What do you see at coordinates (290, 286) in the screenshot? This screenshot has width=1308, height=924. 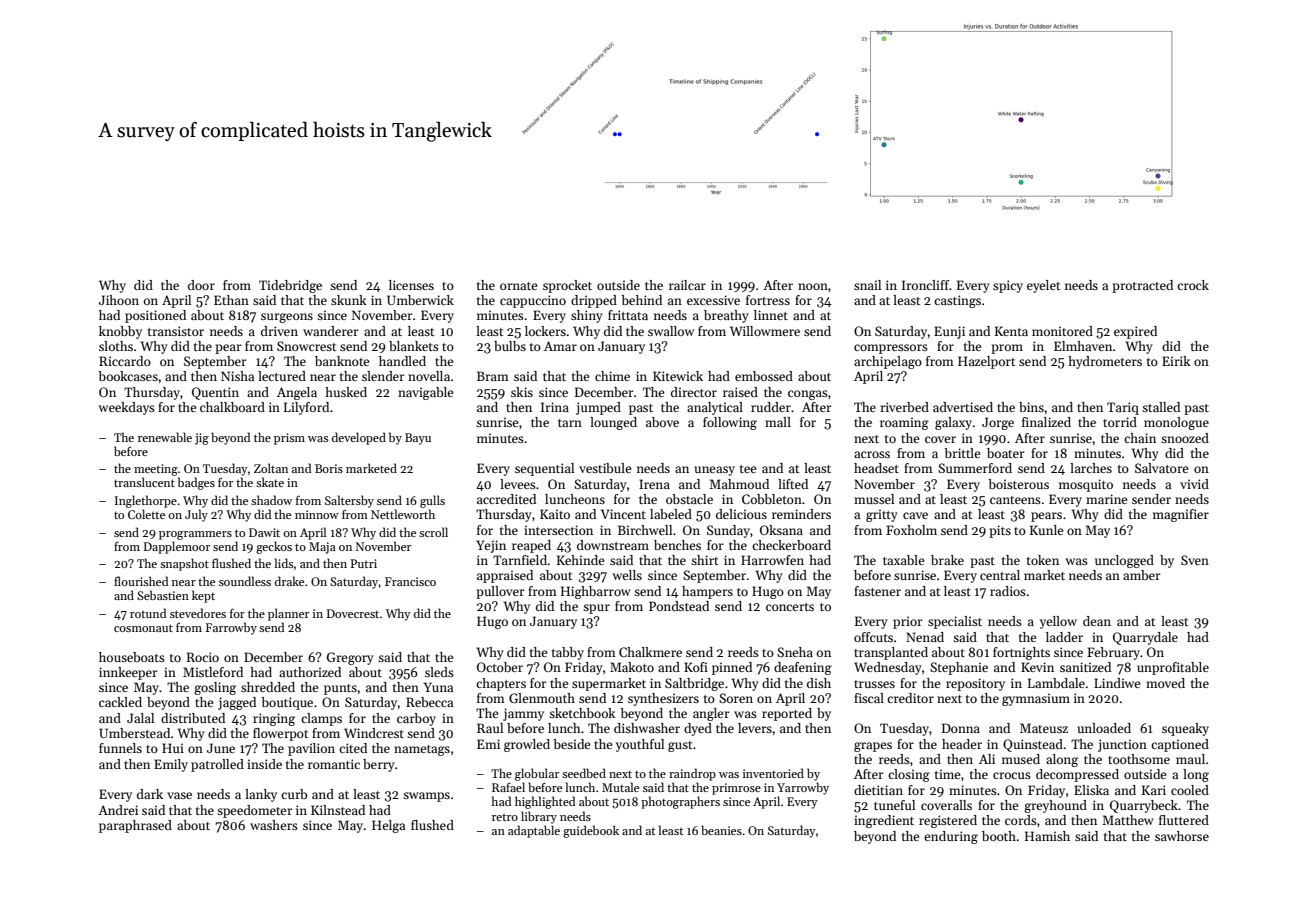 I see `Tidebridge` at bounding box center [290, 286].
